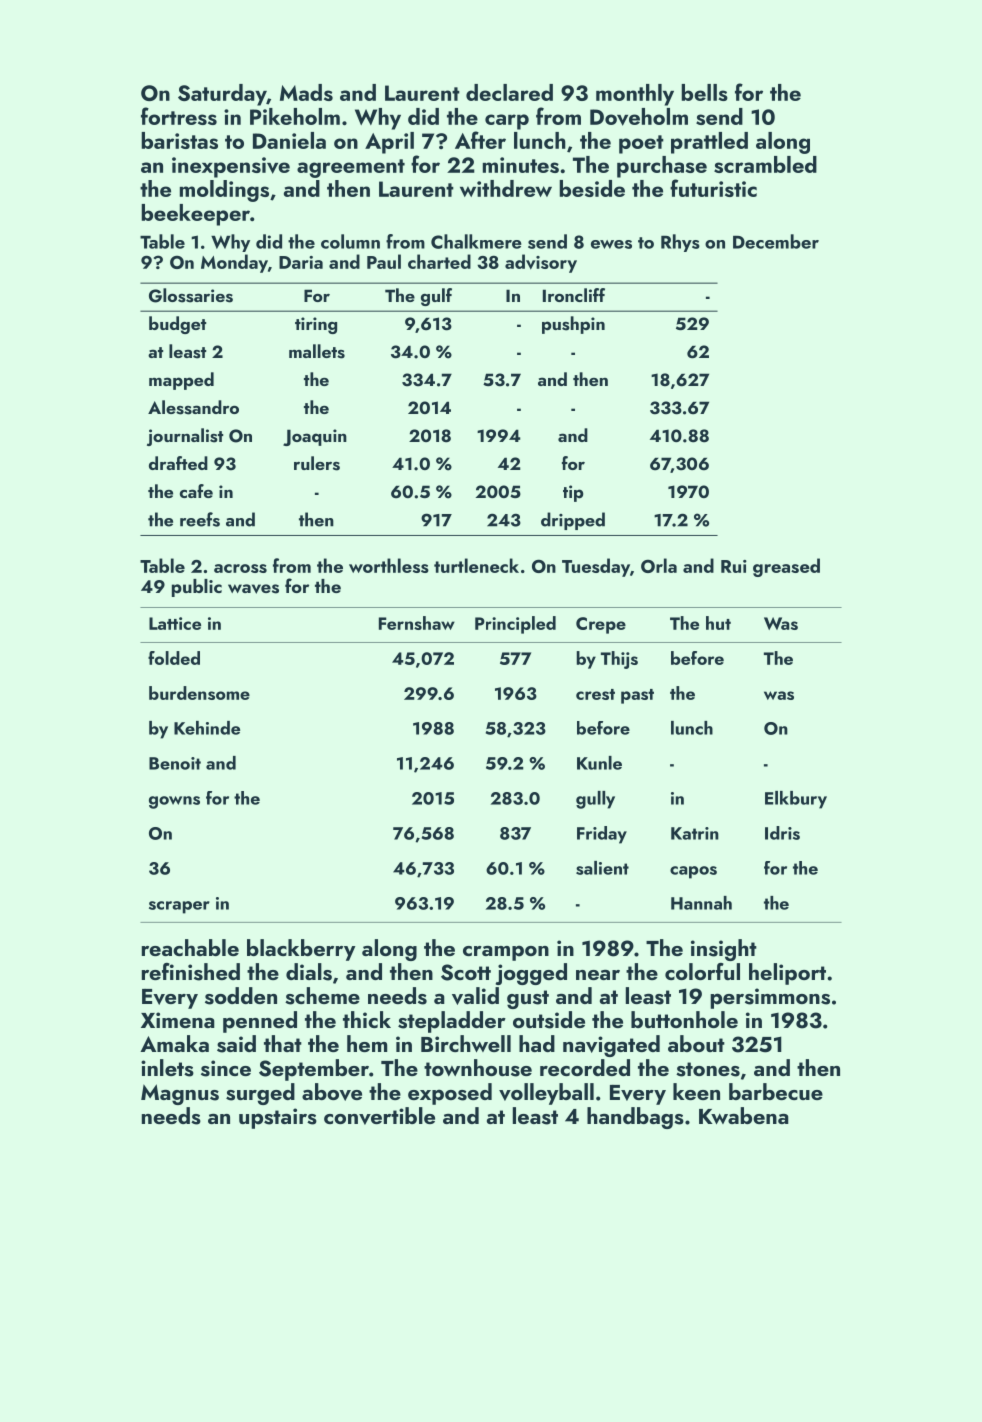 The image size is (982, 1422). Describe the element at coordinates (191, 972) in the screenshot. I see `refinished` at that location.
